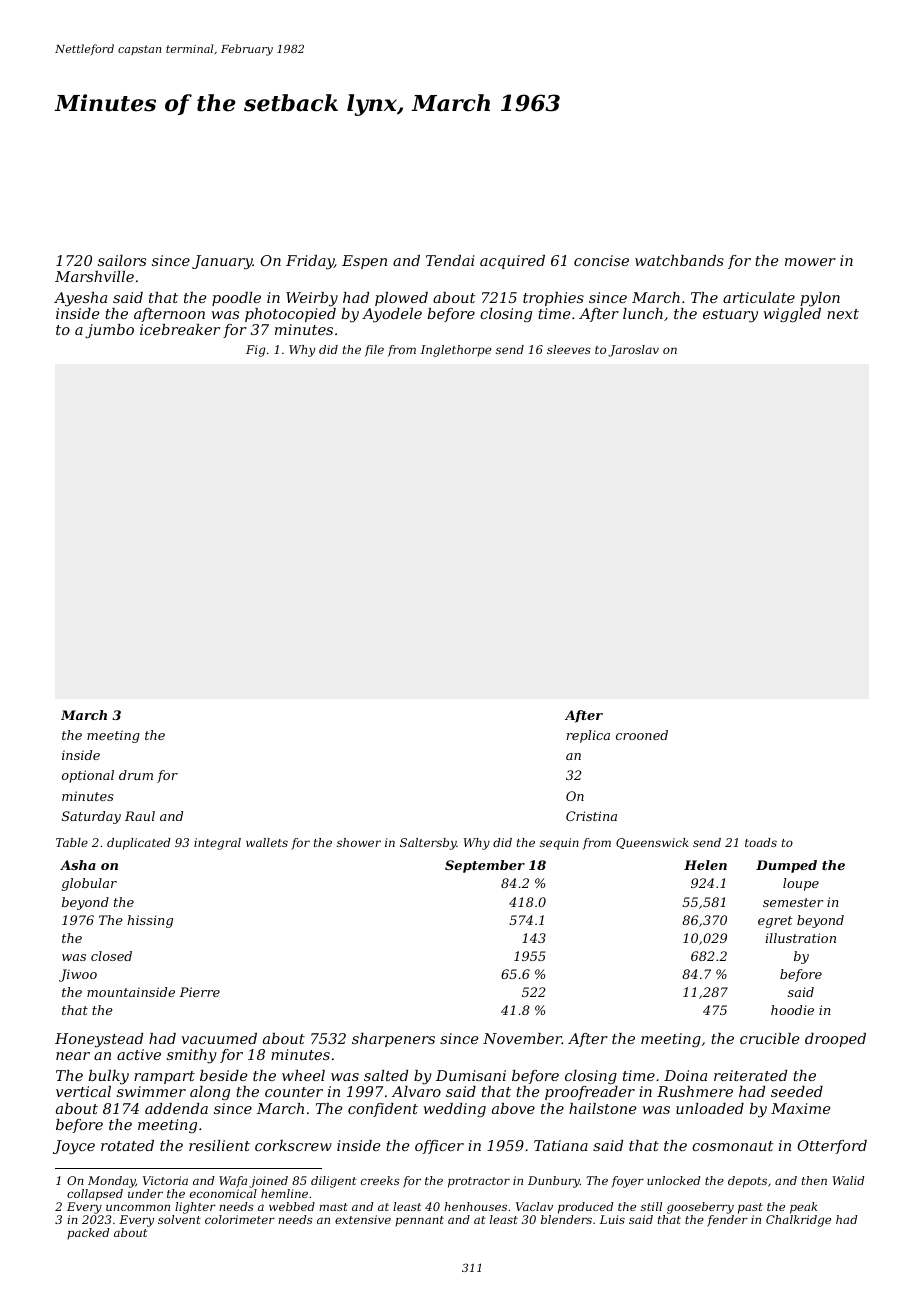 The width and height of the screenshot is (924, 1308). What do you see at coordinates (180, 329) in the screenshot?
I see `icebreaker` at bounding box center [180, 329].
